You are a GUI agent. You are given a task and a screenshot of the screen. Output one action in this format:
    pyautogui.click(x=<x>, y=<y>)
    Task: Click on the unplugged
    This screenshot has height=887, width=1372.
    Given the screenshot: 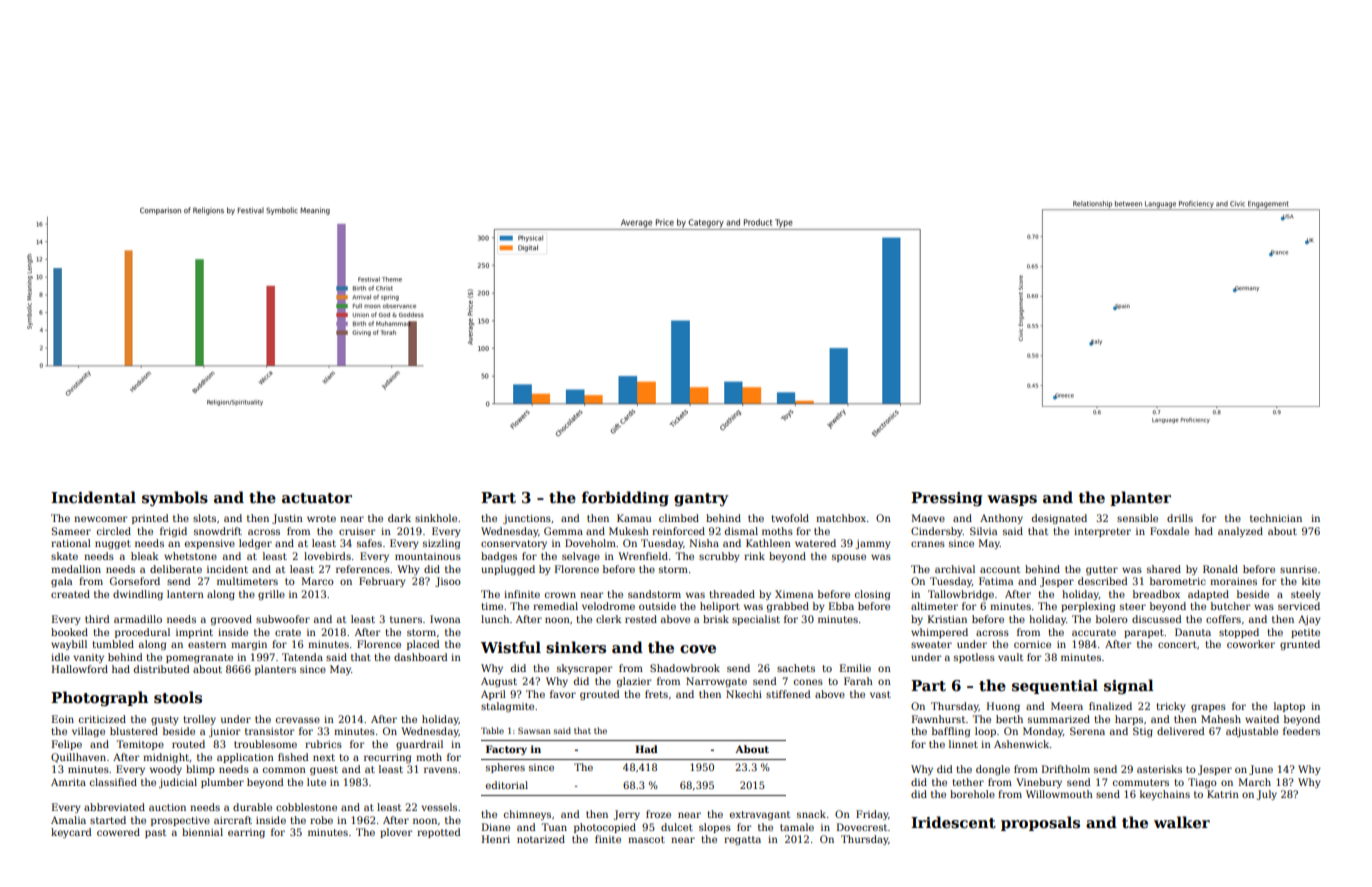 What is the action you would take?
    pyautogui.click(x=508, y=570)
